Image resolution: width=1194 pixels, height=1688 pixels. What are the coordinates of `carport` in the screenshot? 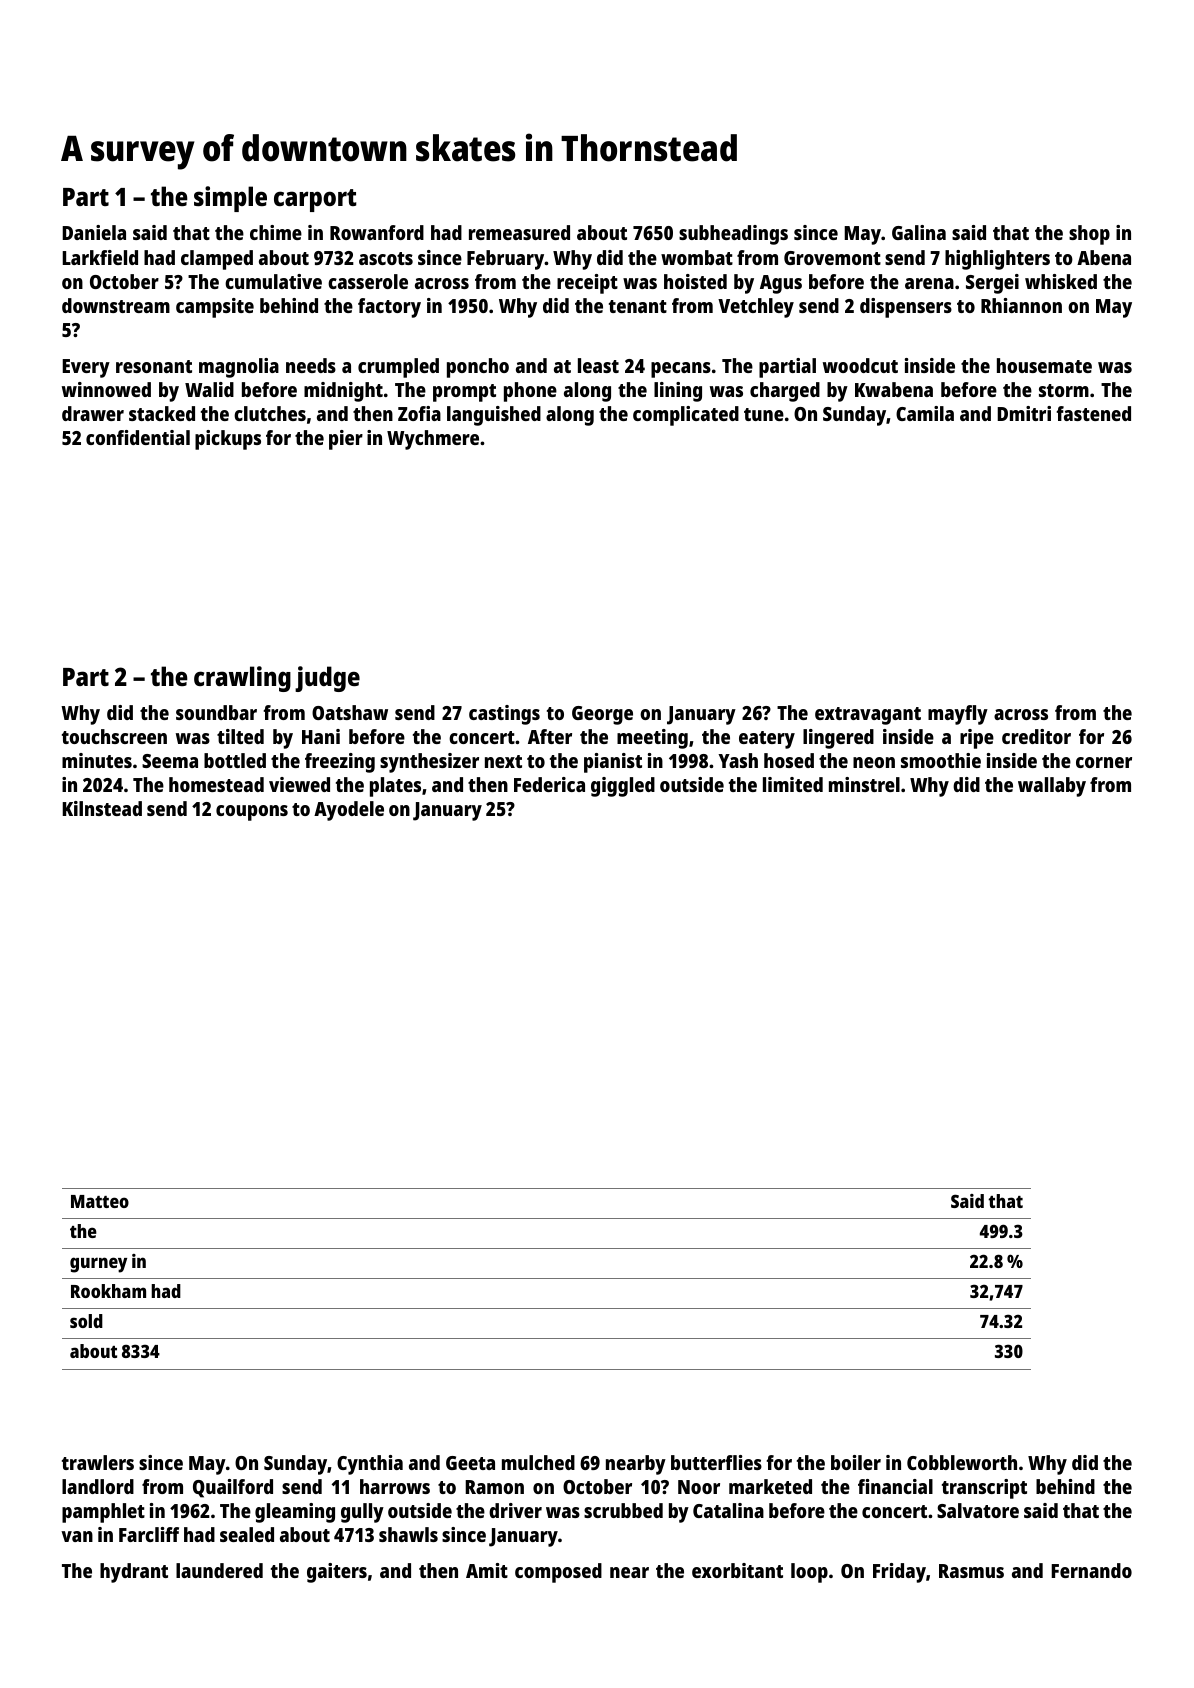 It's located at (315, 200).
